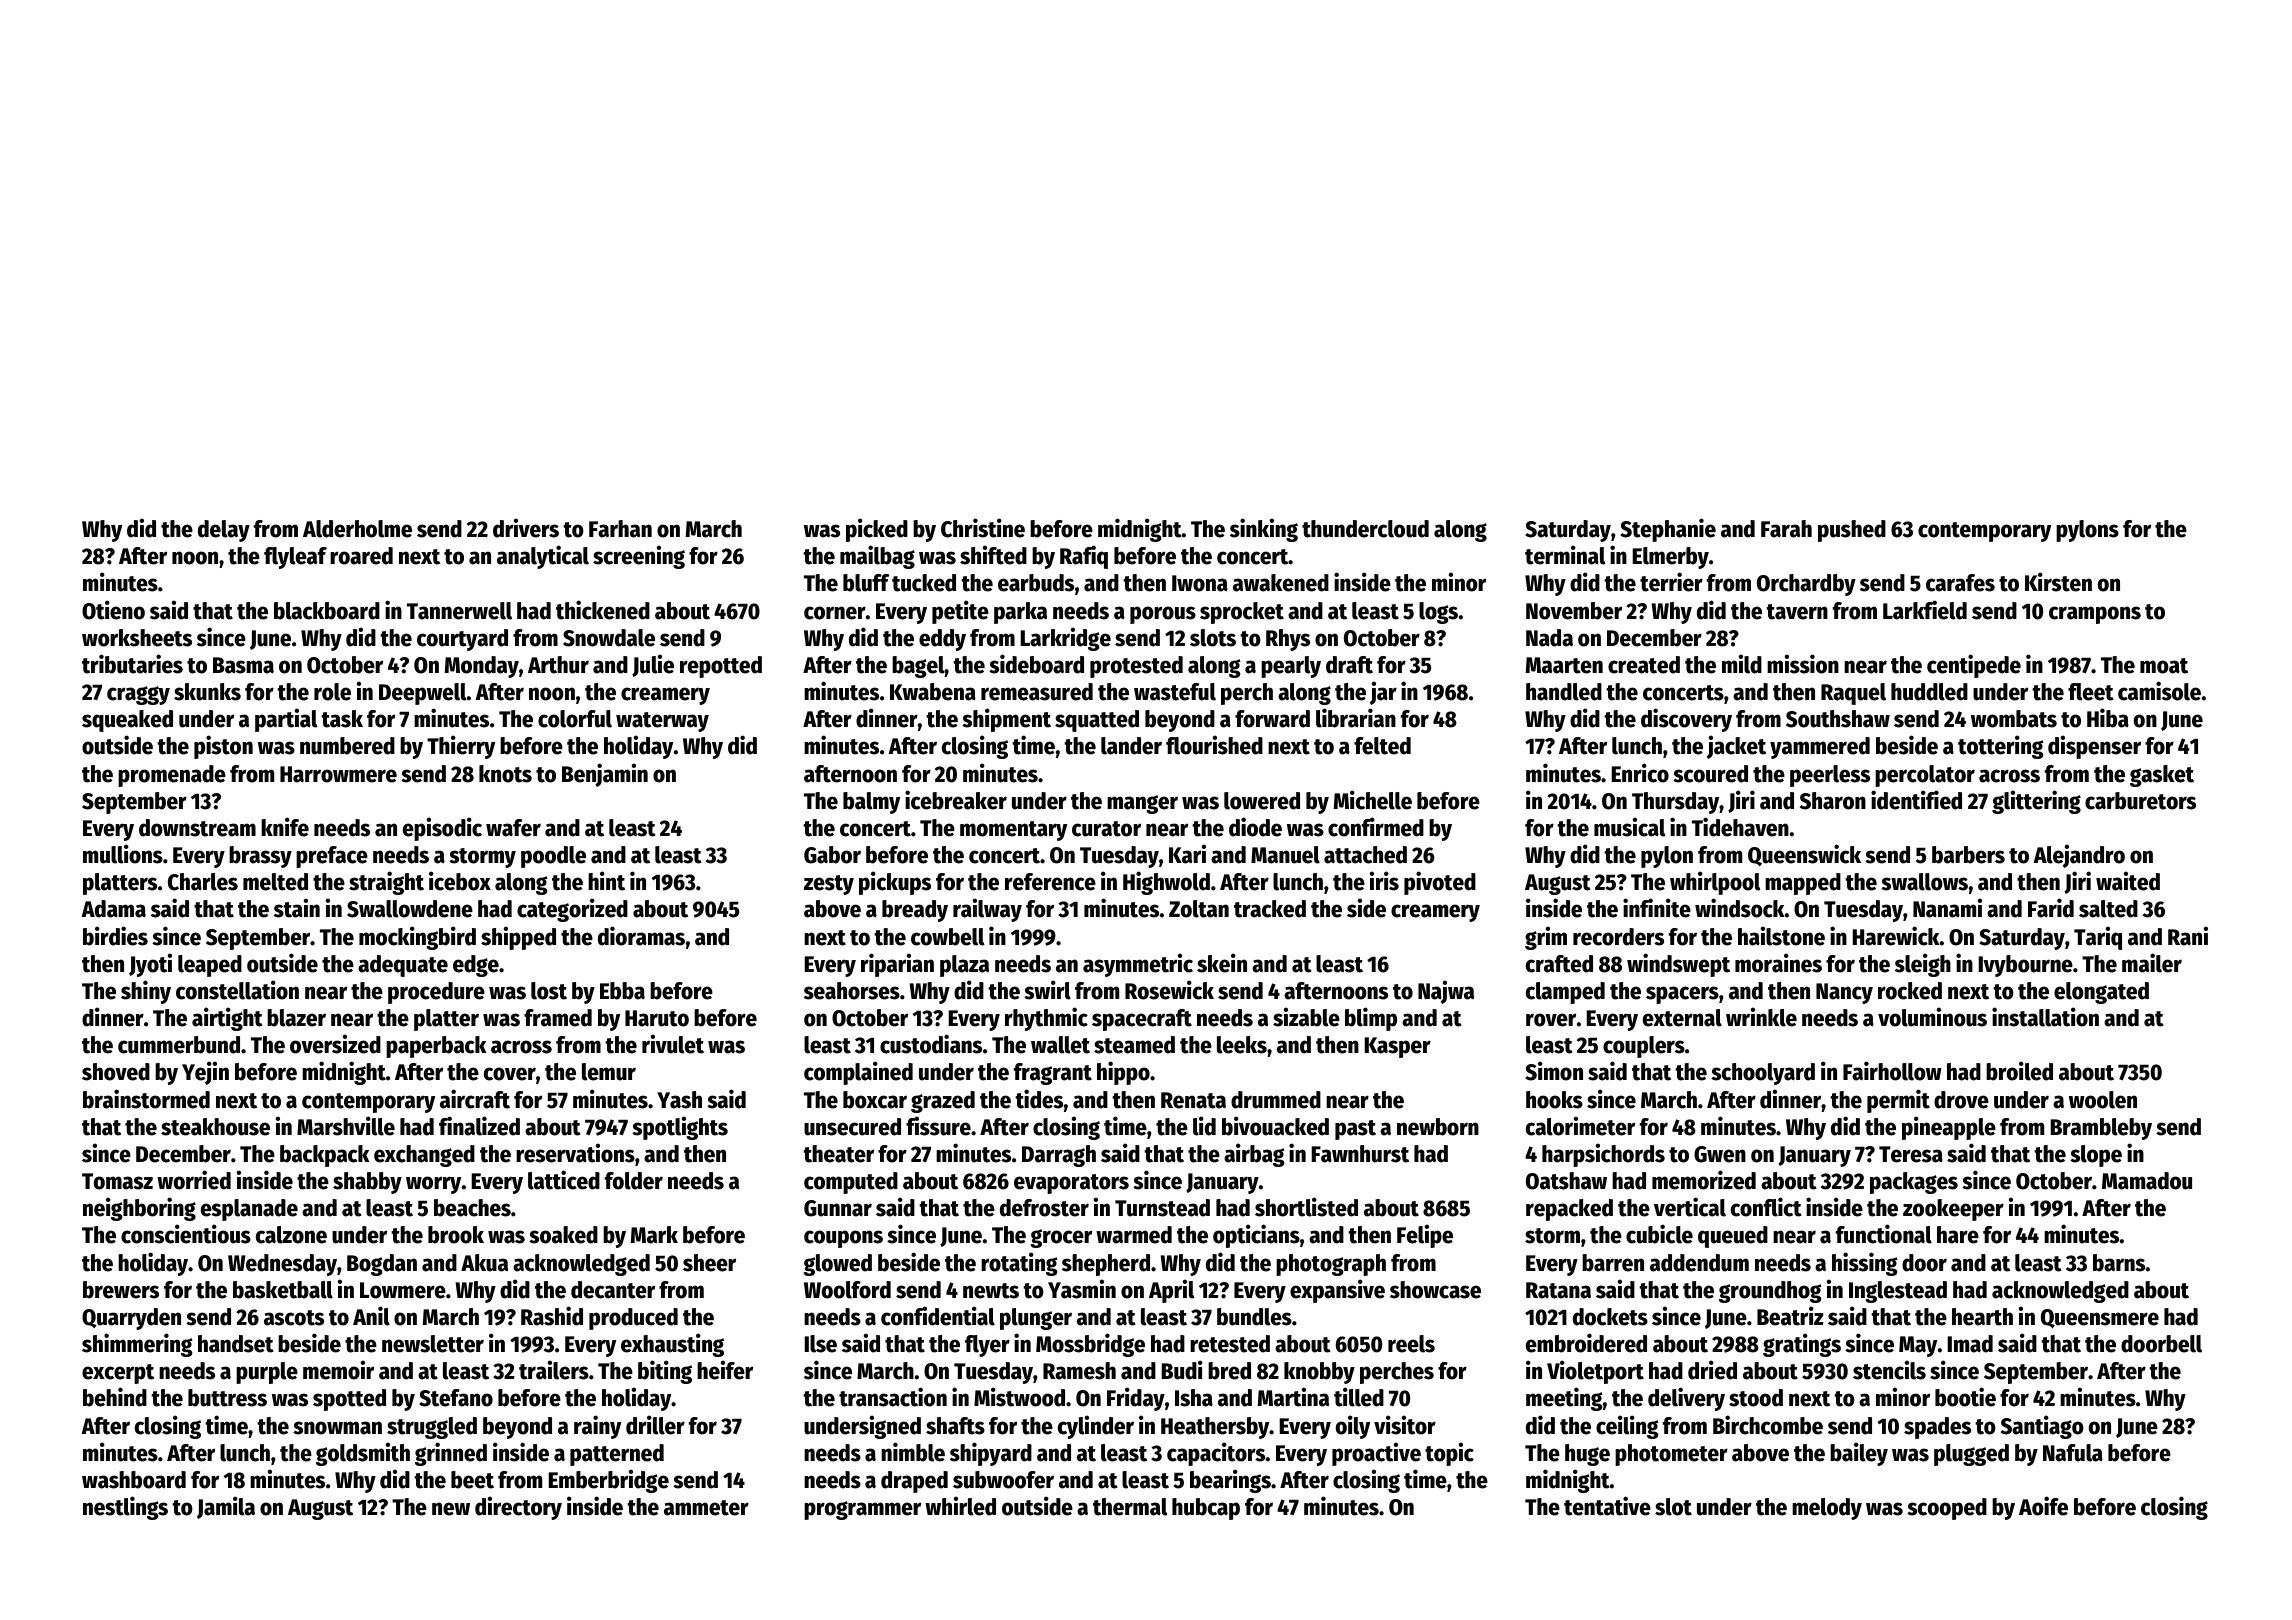 The image size is (2292, 1620). Describe the element at coordinates (1852, 531) in the screenshot. I see `pushed` at that location.
